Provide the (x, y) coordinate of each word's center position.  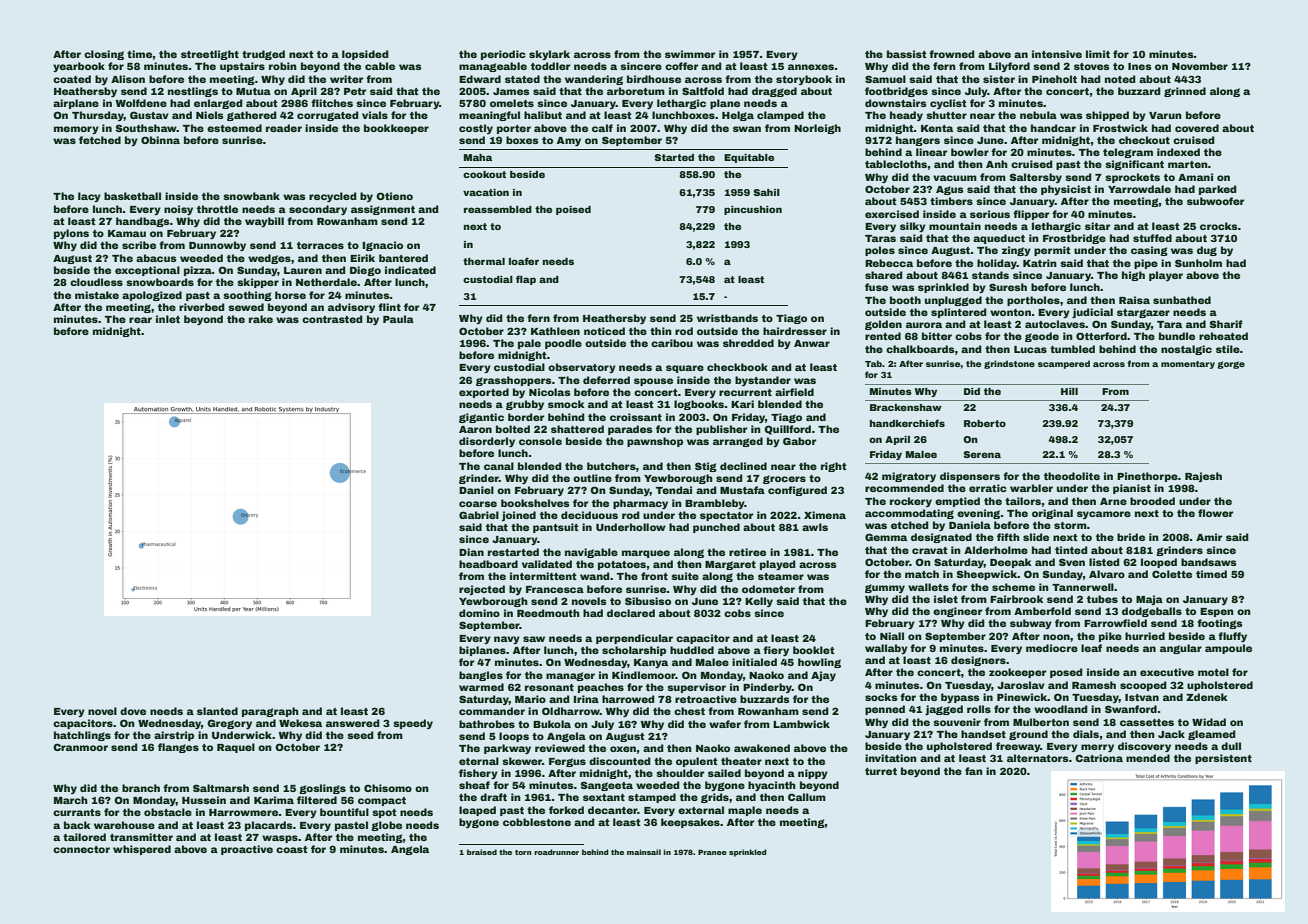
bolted (513, 429)
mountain (955, 226)
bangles (481, 676)
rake (261, 319)
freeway (1018, 747)
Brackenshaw (906, 407)
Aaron (475, 429)
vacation (486, 192)
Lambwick (801, 724)
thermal (484, 261)
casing (1149, 251)
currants (77, 812)
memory (76, 130)
